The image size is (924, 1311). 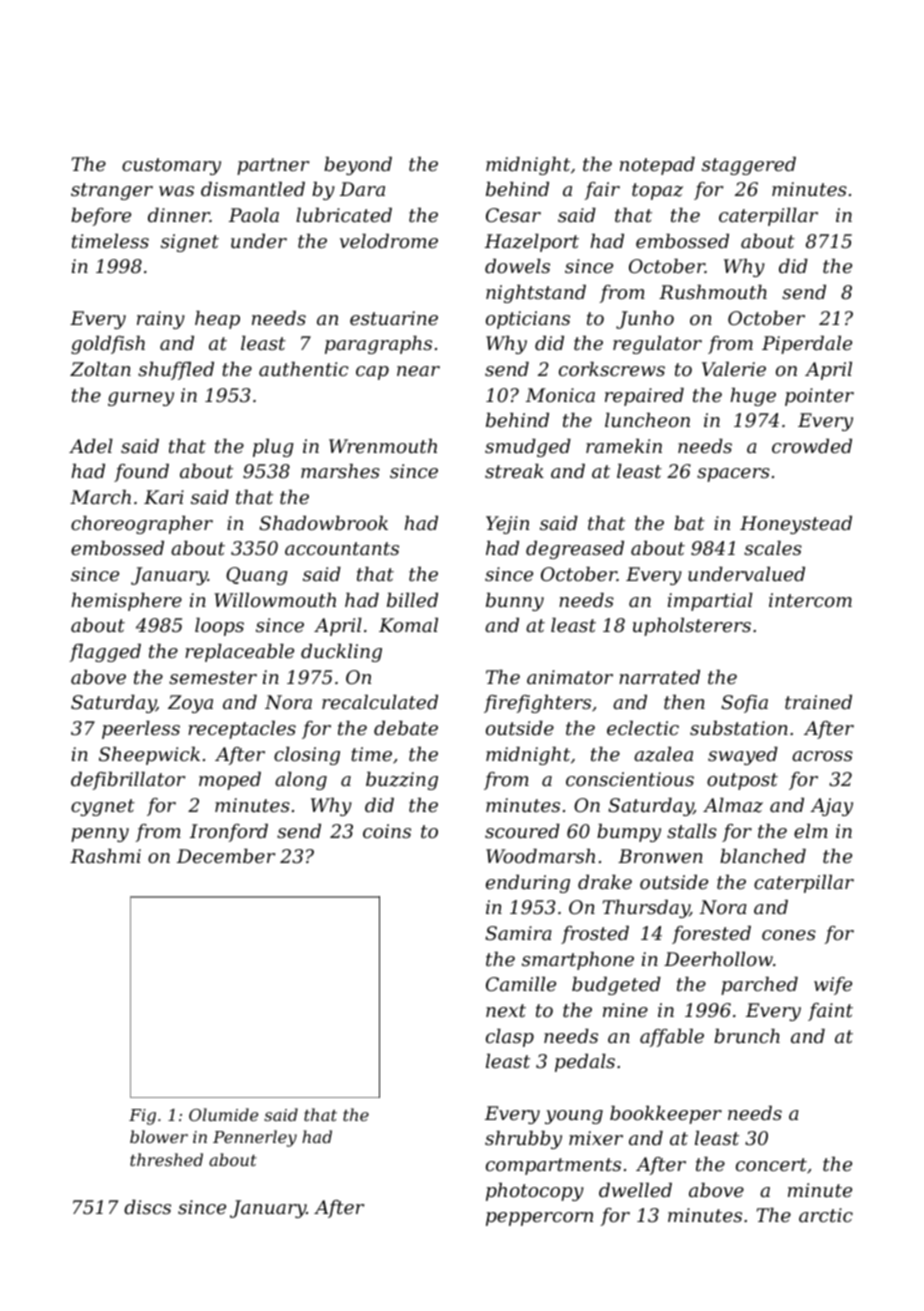 I want to click on regulator, so click(x=657, y=345).
